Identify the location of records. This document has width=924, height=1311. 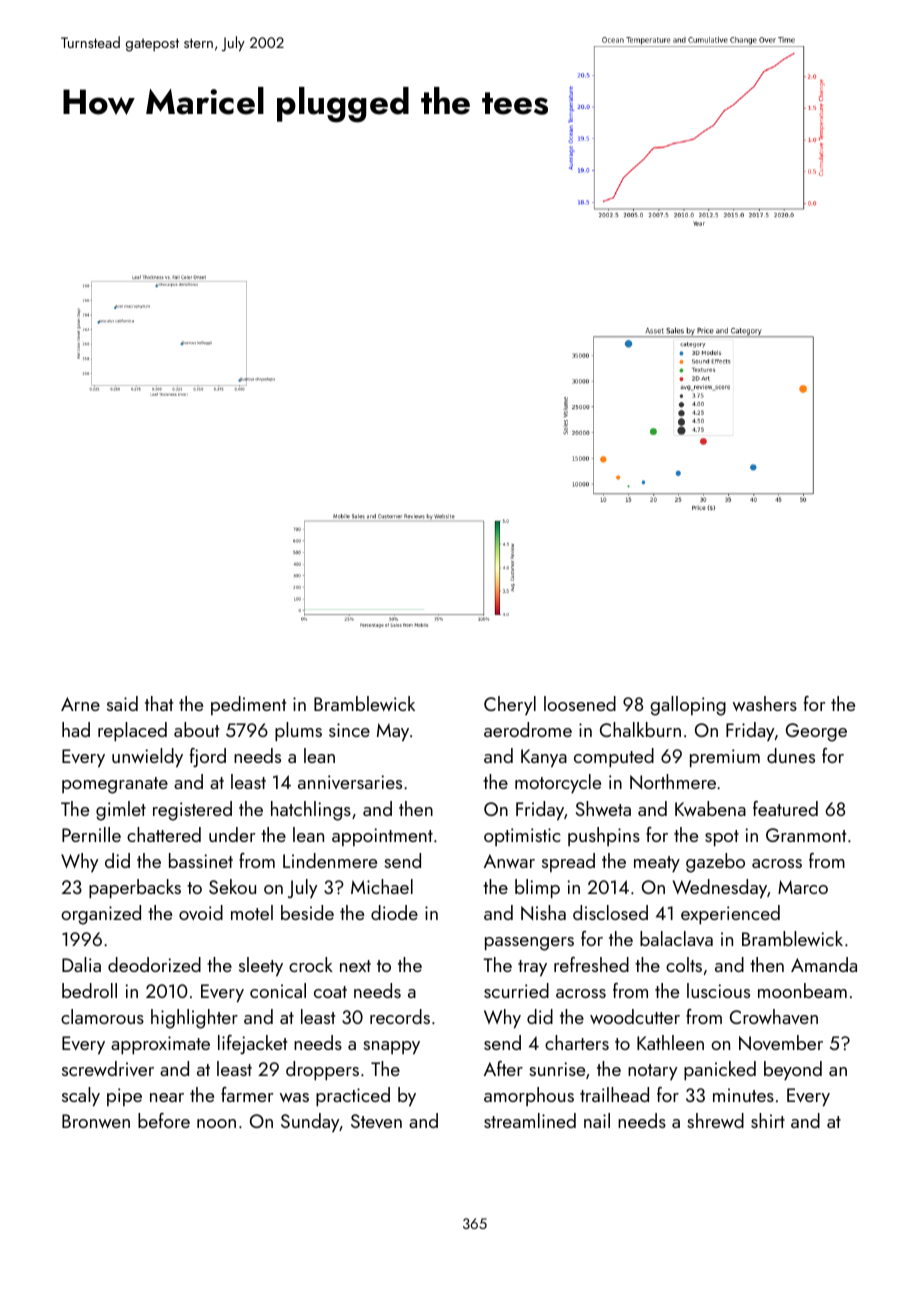
(400, 1016).
